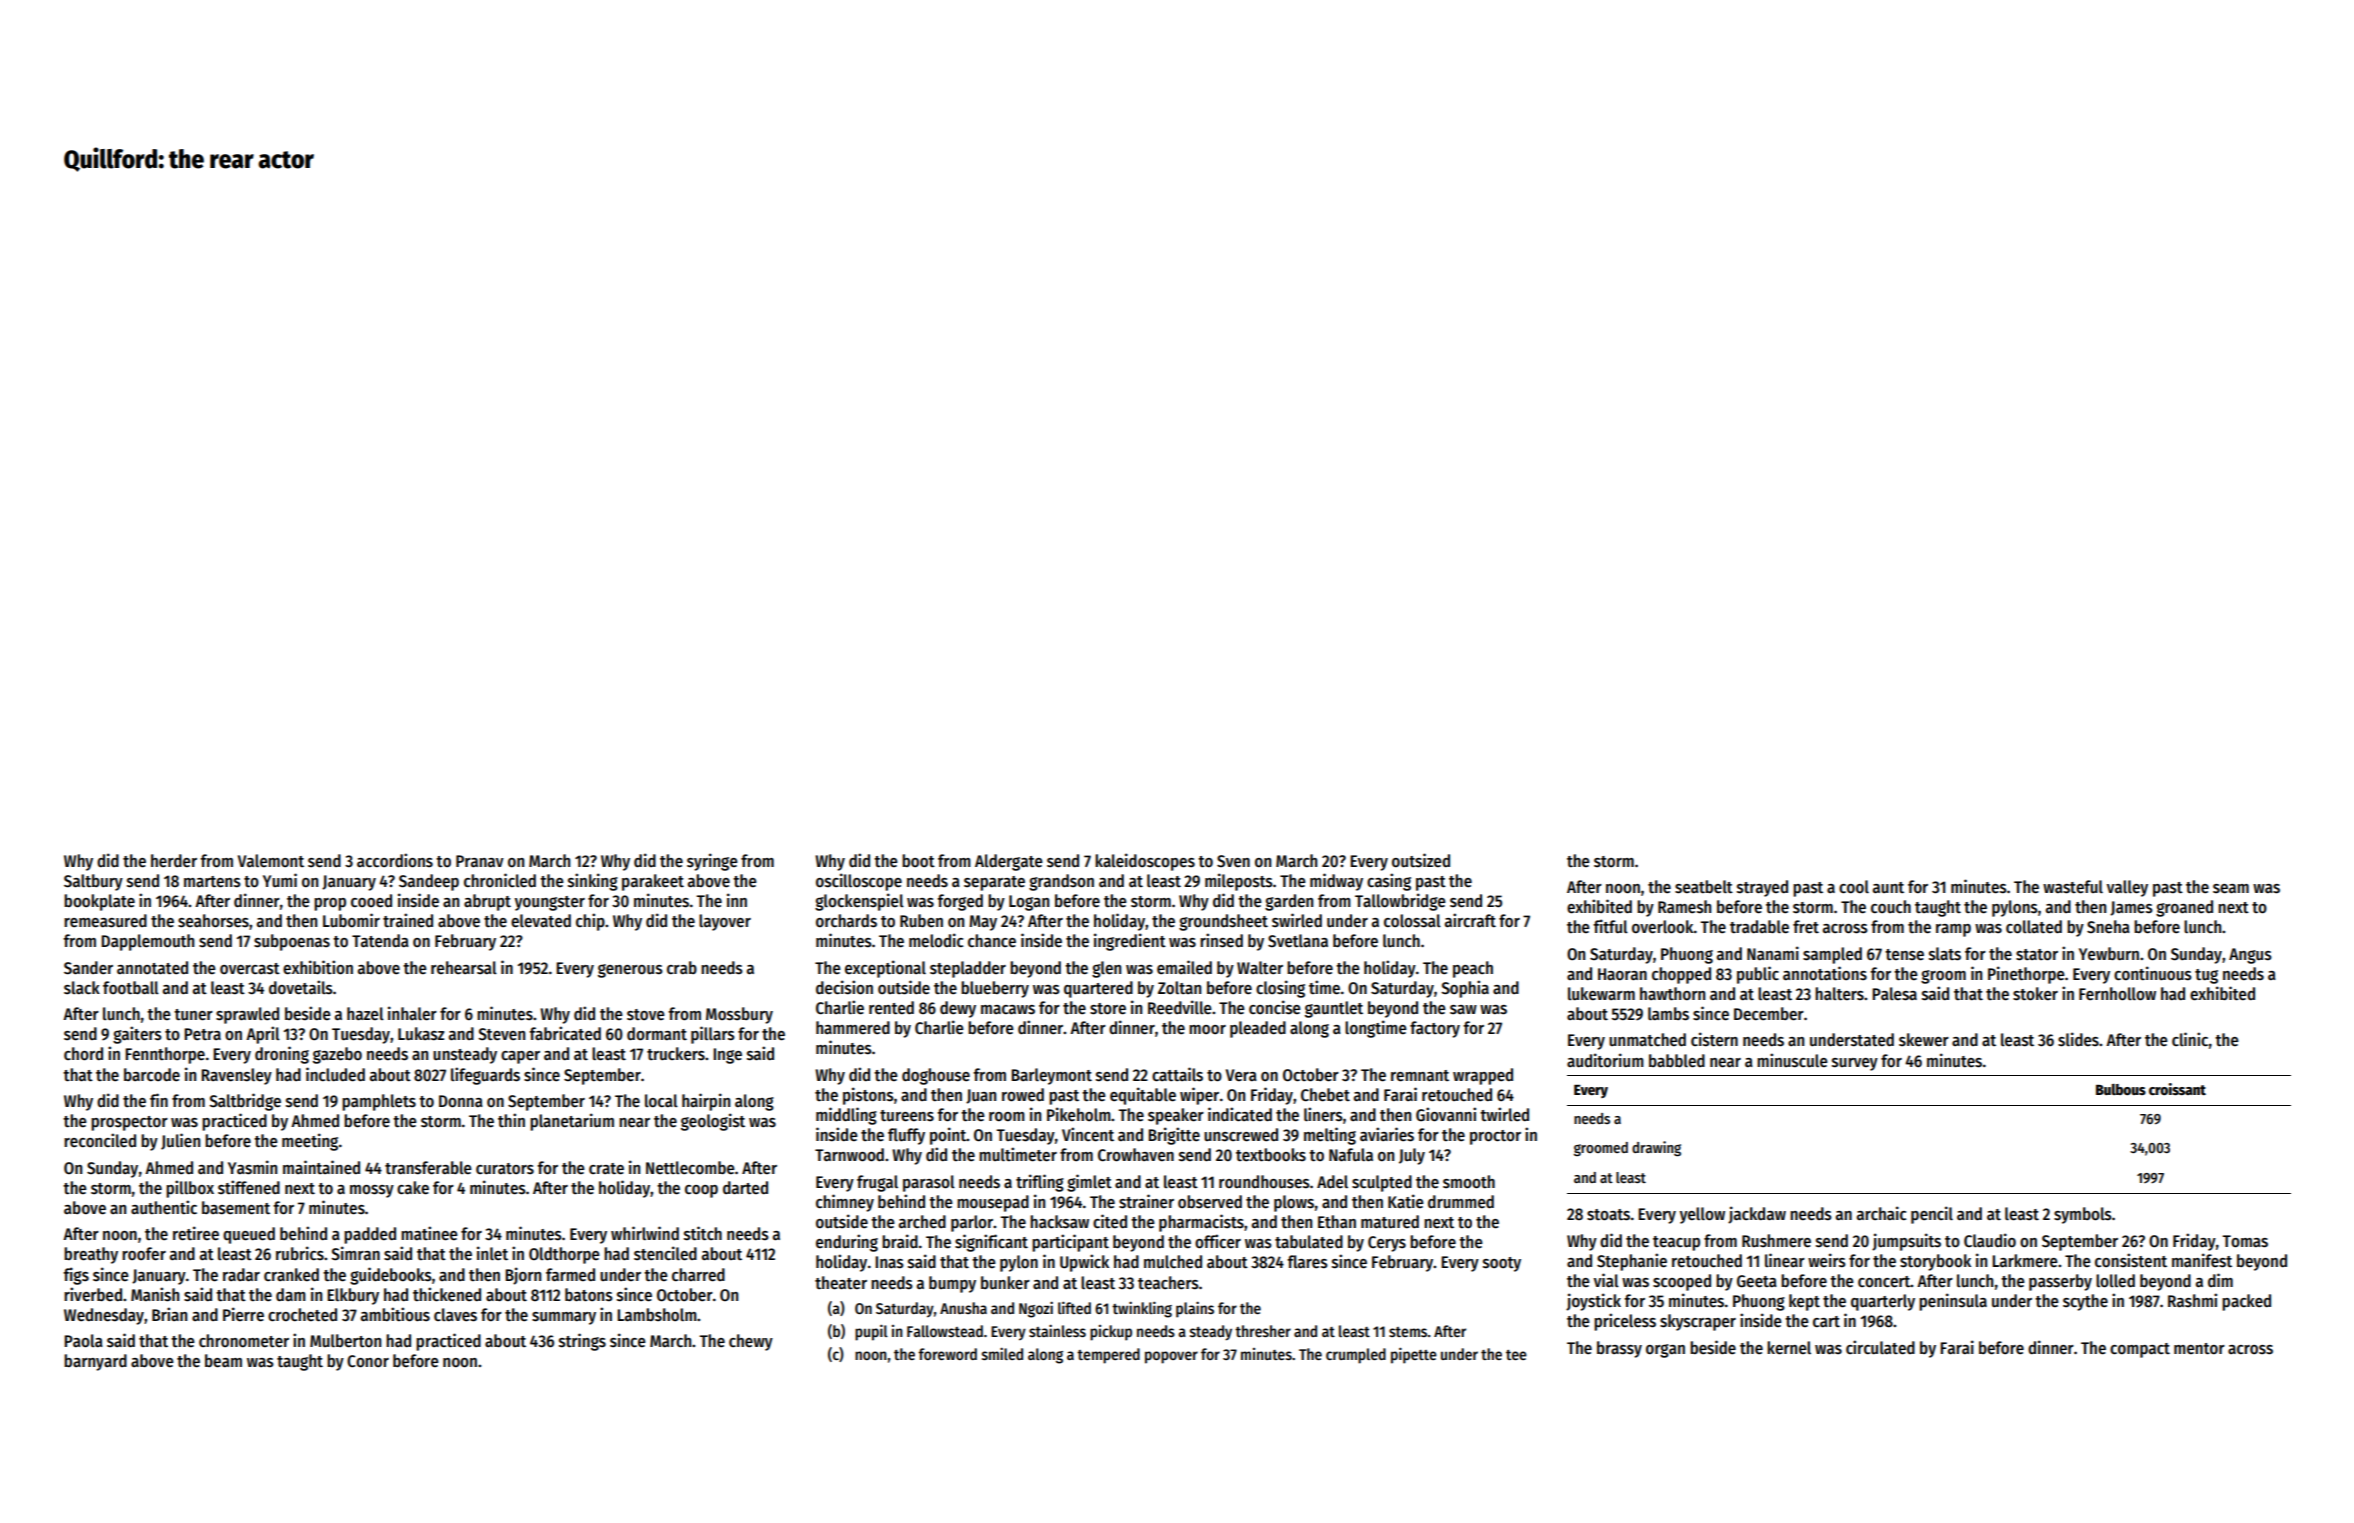 The image size is (2354, 1523). What do you see at coordinates (190, 1189) in the image?
I see `pillbox` at bounding box center [190, 1189].
